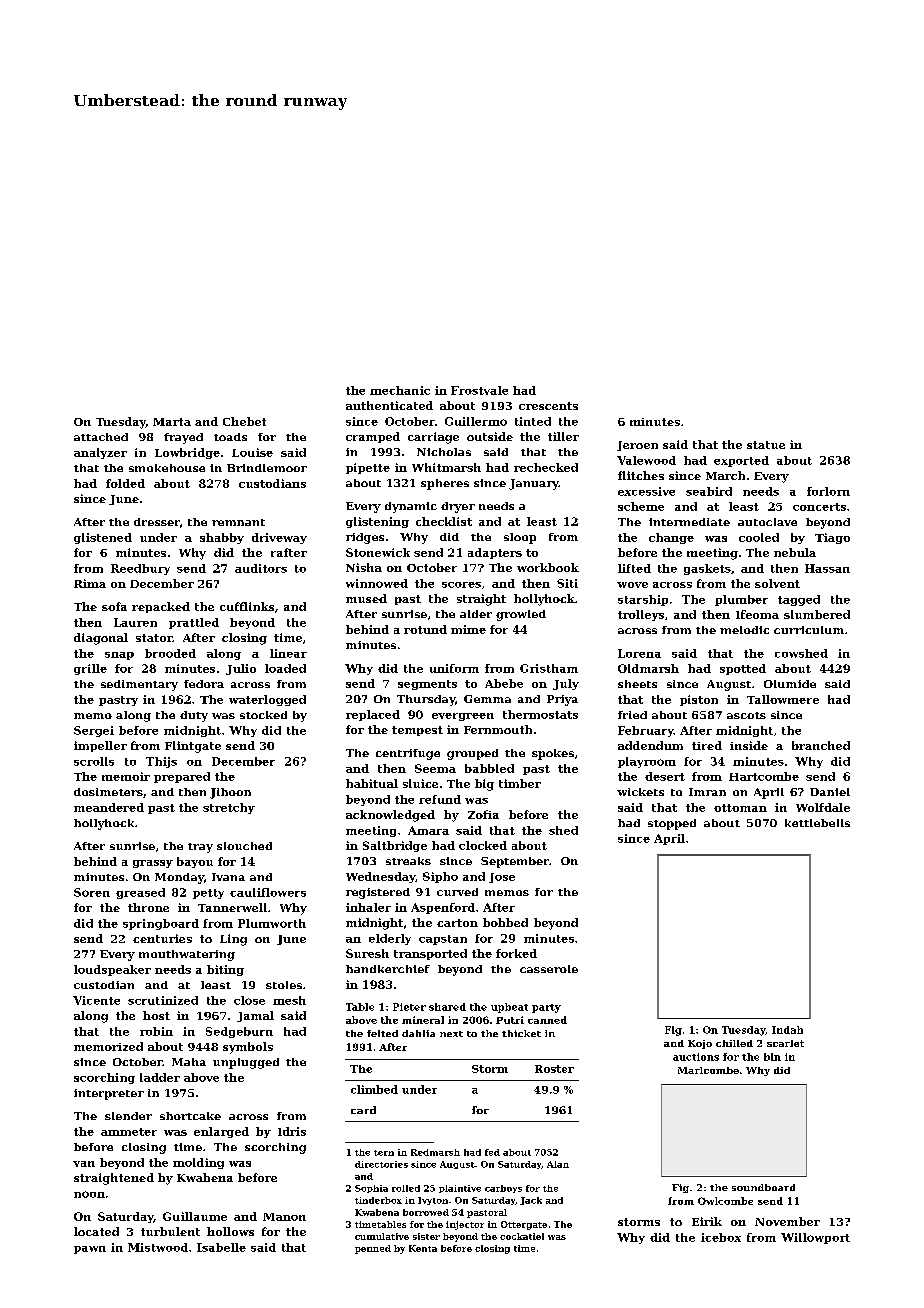  I want to click on concerts, so click(819, 507).
